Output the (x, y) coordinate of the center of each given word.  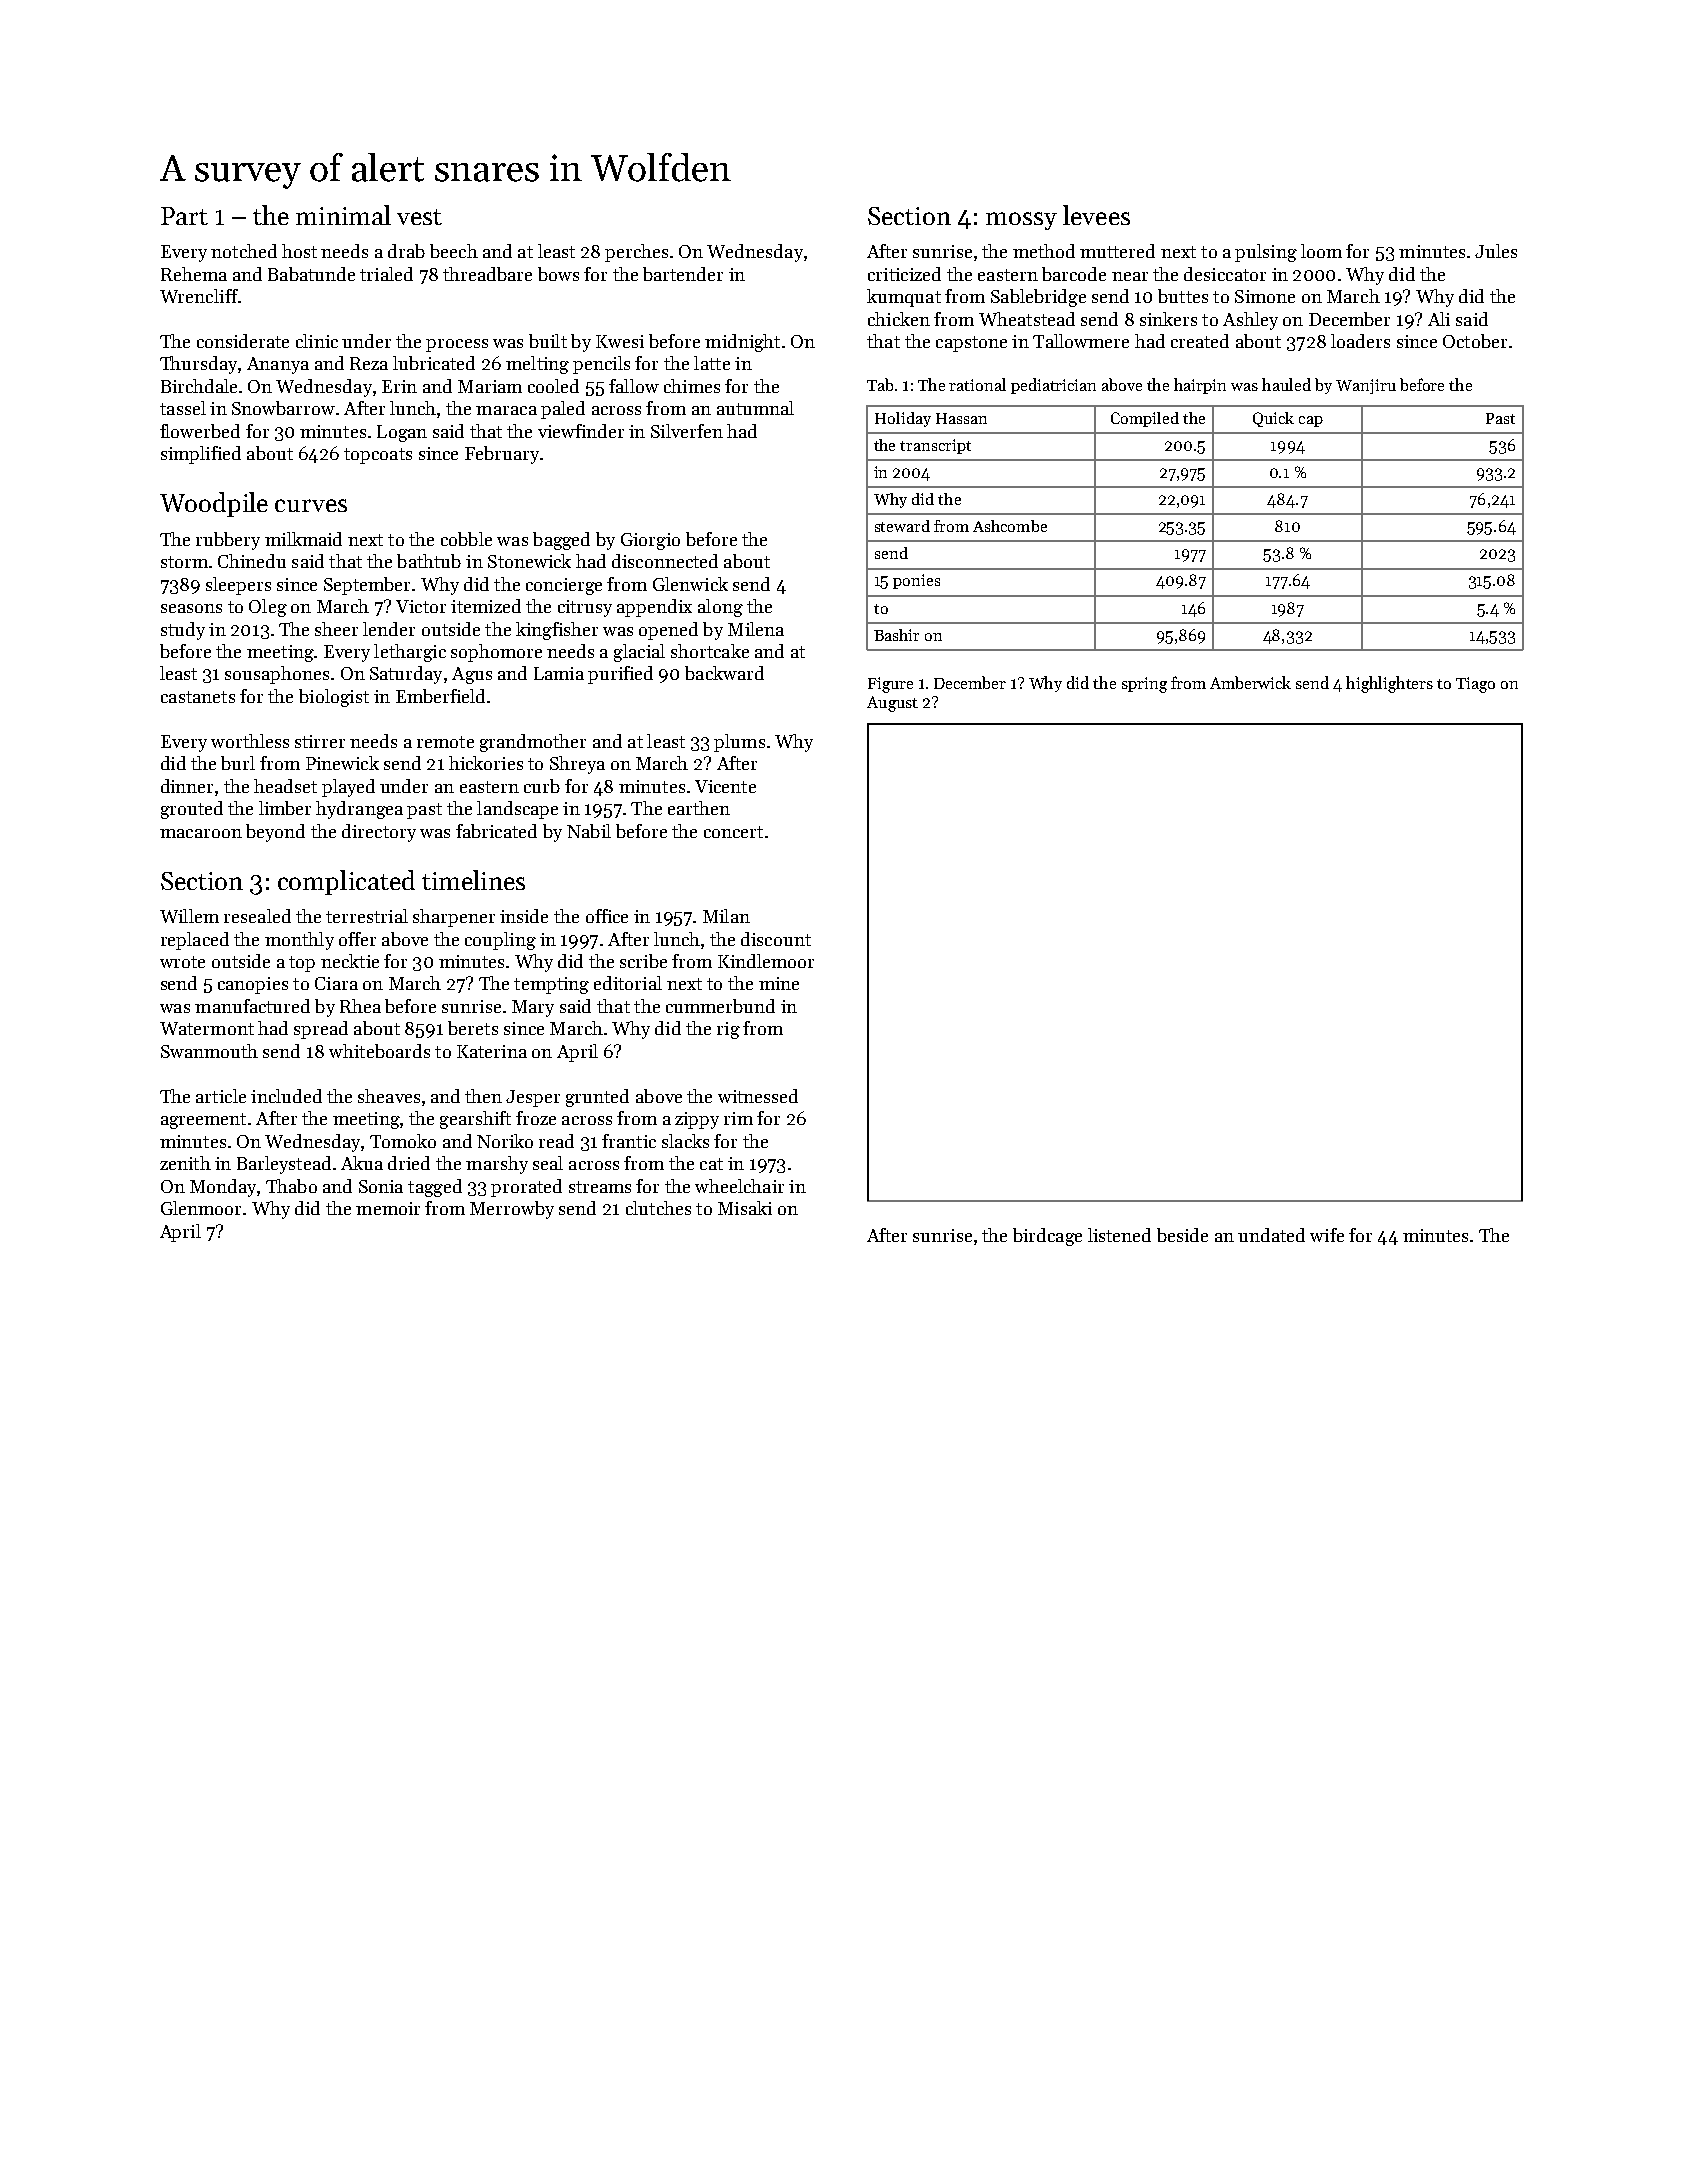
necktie (350, 961)
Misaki (745, 1208)
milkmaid (303, 539)
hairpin (1200, 386)
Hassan (961, 418)
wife (1327, 1235)
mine (779, 983)
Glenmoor (201, 1208)
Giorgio (650, 541)
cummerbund (720, 1006)
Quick (1273, 419)
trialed (386, 274)
